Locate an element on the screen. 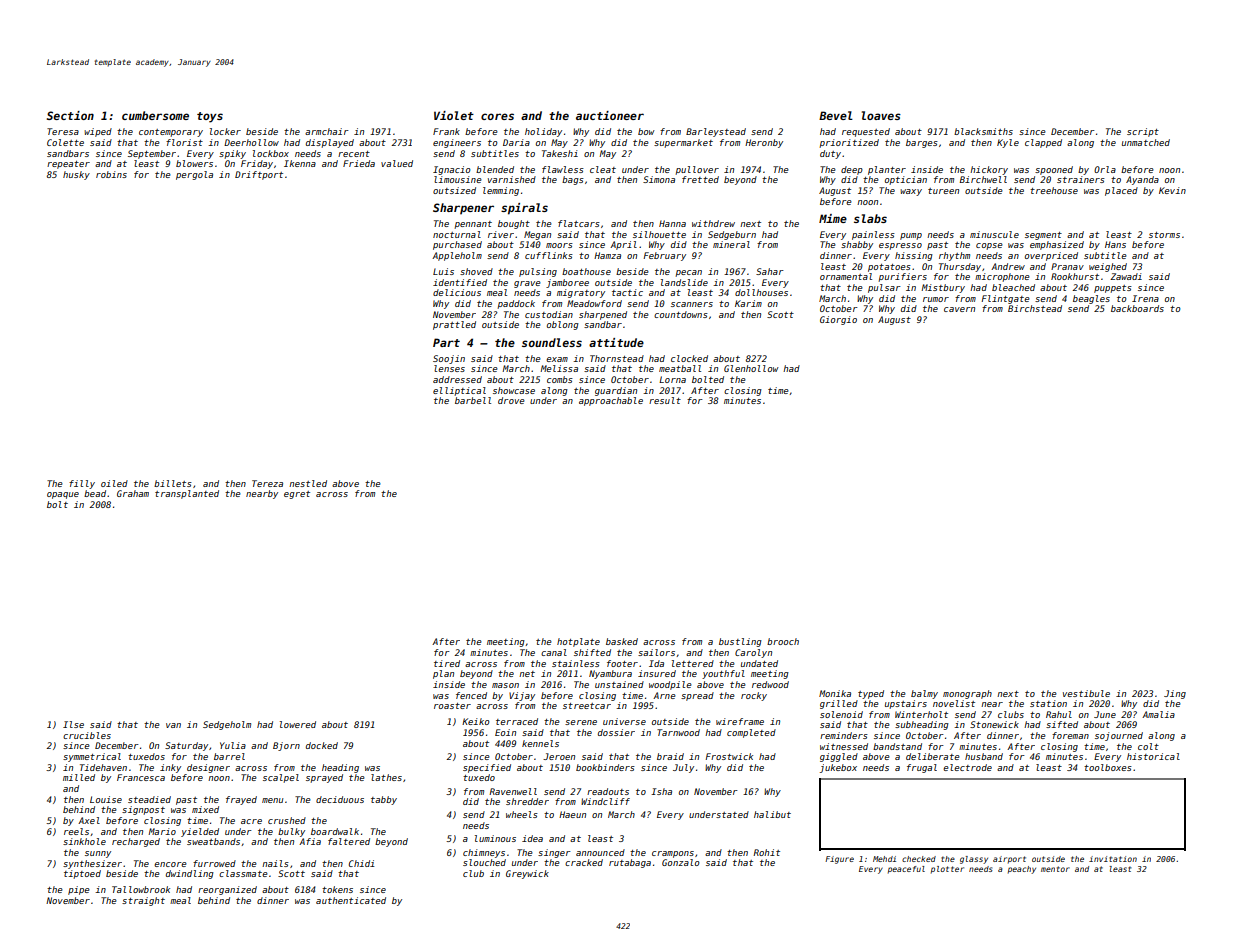 This screenshot has height=952, width=1233. script is located at coordinates (1143, 132).
